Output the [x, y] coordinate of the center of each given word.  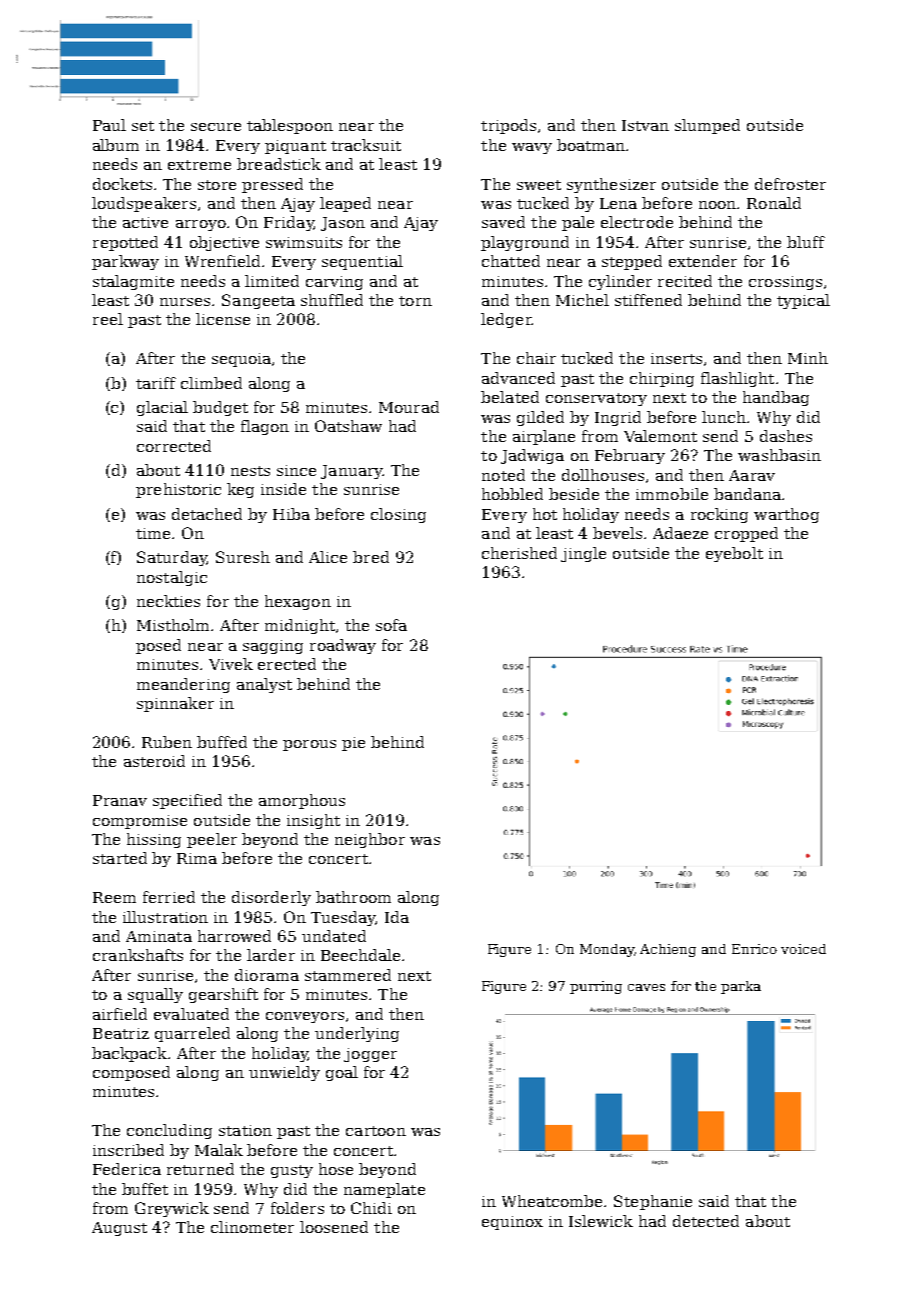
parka [741, 987]
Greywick [172, 1209]
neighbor [370, 840]
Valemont [660, 436]
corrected [174, 446]
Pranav [120, 800]
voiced [803, 949]
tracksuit [366, 145]
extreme [199, 165]
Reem [114, 897]
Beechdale [360, 955]
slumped [707, 126]
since [296, 470]
